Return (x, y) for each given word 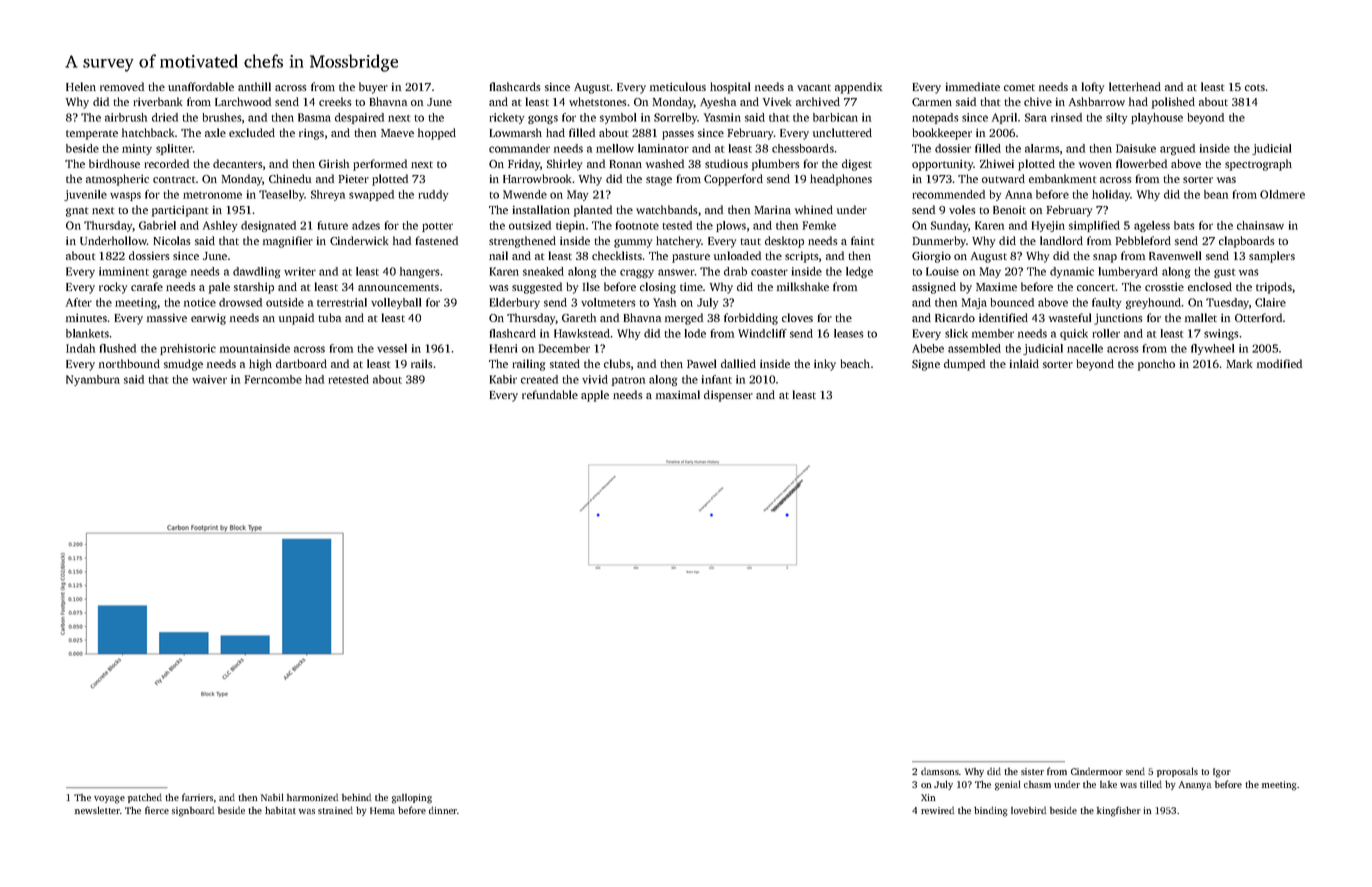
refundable (550, 394)
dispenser (728, 396)
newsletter (97, 810)
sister (1032, 771)
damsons (940, 771)
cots (1255, 87)
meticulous (678, 86)
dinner (443, 810)
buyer (373, 88)
